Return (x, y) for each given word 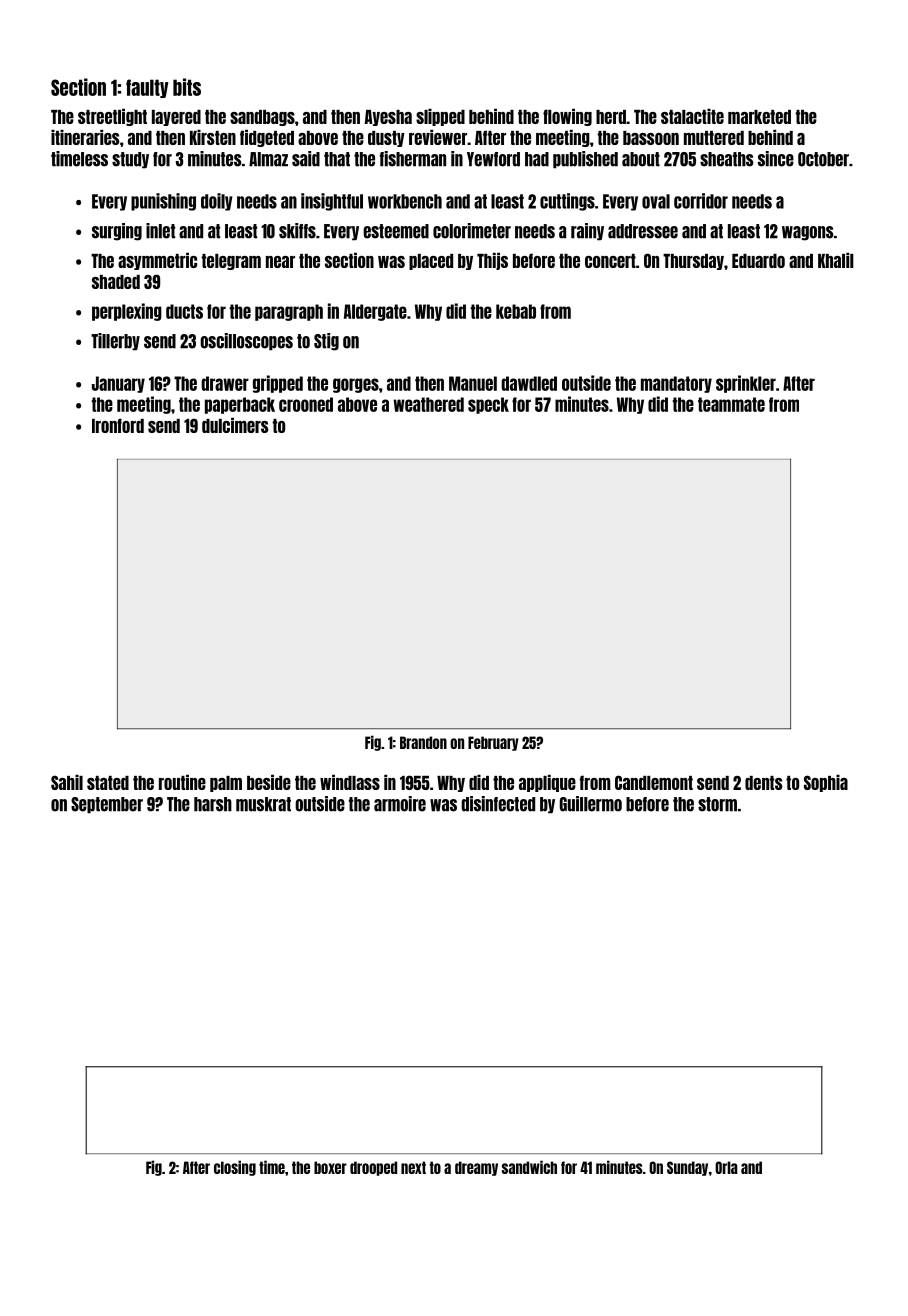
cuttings (567, 202)
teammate (731, 404)
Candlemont (654, 782)
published (585, 160)
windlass (350, 782)
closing (235, 1168)
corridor (701, 201)
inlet (160, 231)
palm (226, 784)
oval (656, 201)
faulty (147, 88)
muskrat (263, 804)
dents (764, 783)
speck (488, 405)
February (493, 743)
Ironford (118, 425)
